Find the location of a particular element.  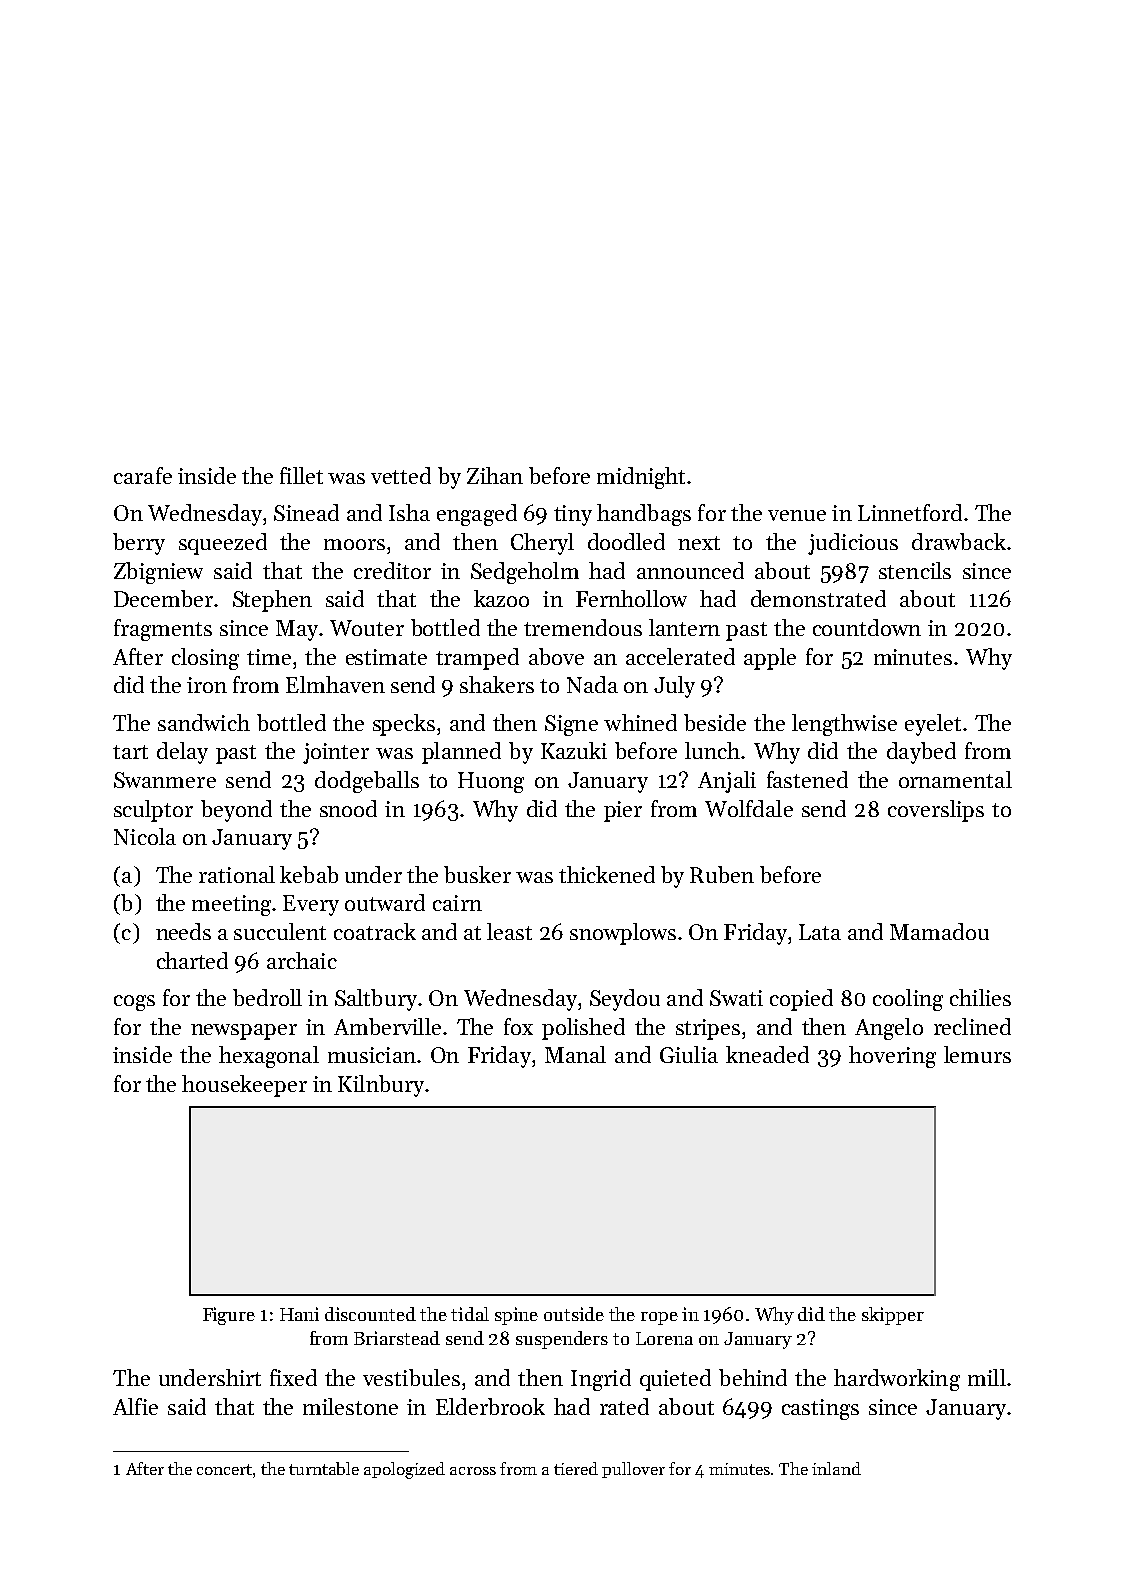

Kilnbury is located at coordinates (381, 1086).
